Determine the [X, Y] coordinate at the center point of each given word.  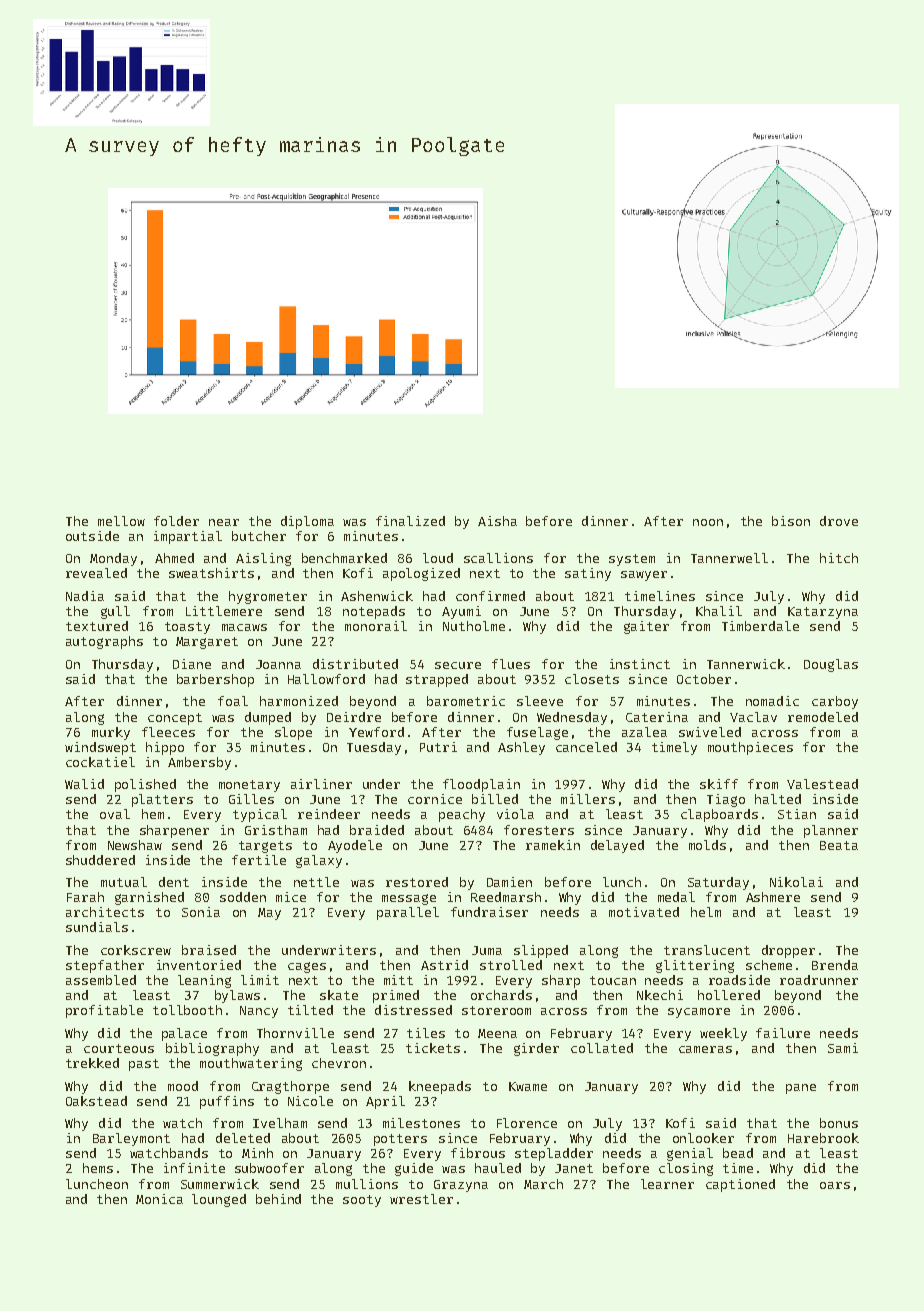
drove [839, 521]
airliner [321, 784]
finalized [410, 521]
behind [278, 1199]
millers [588, 799]
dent [174, 882]
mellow [121, 521]
